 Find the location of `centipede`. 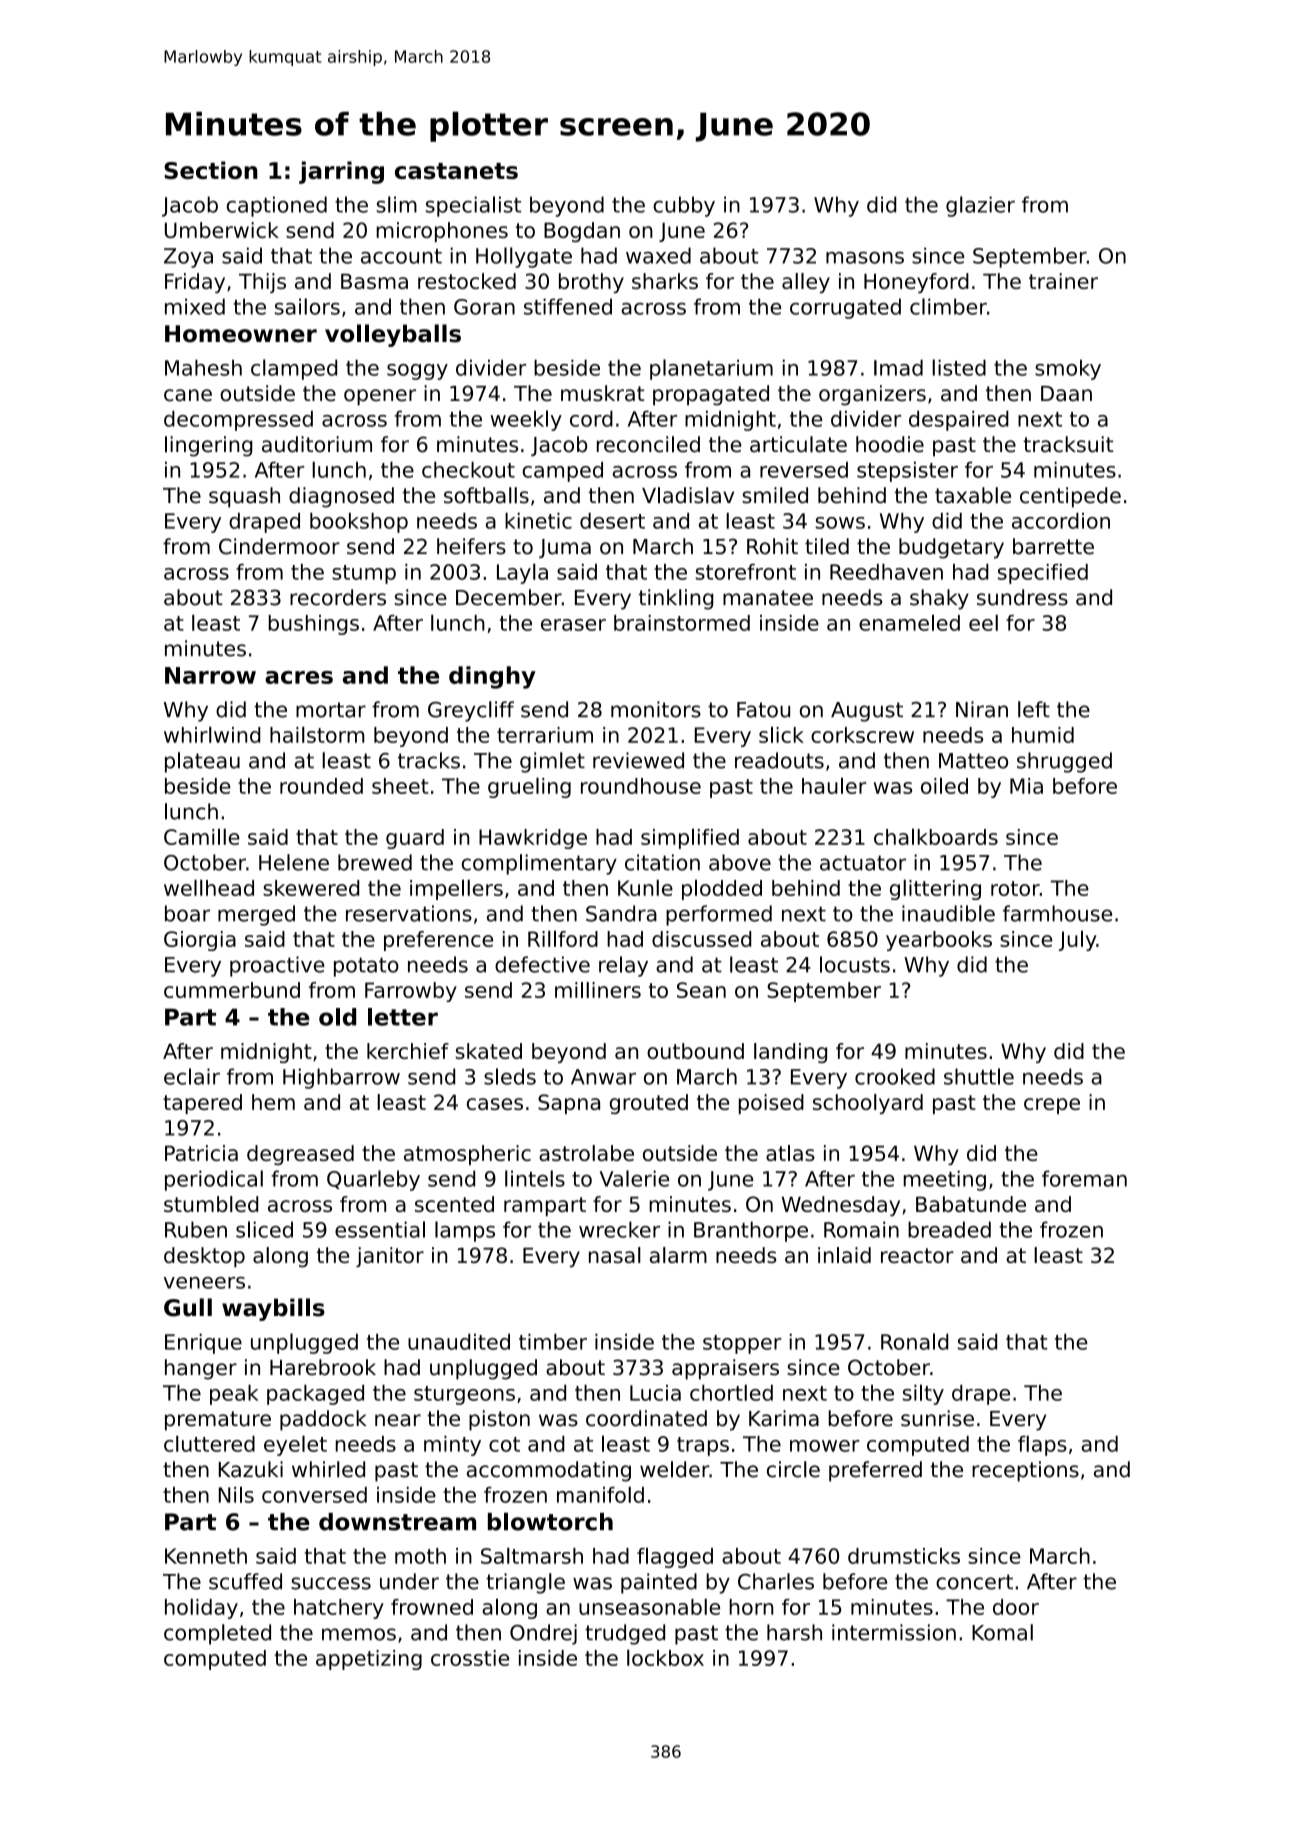

centipede is located at coordinates (1070, 497).
